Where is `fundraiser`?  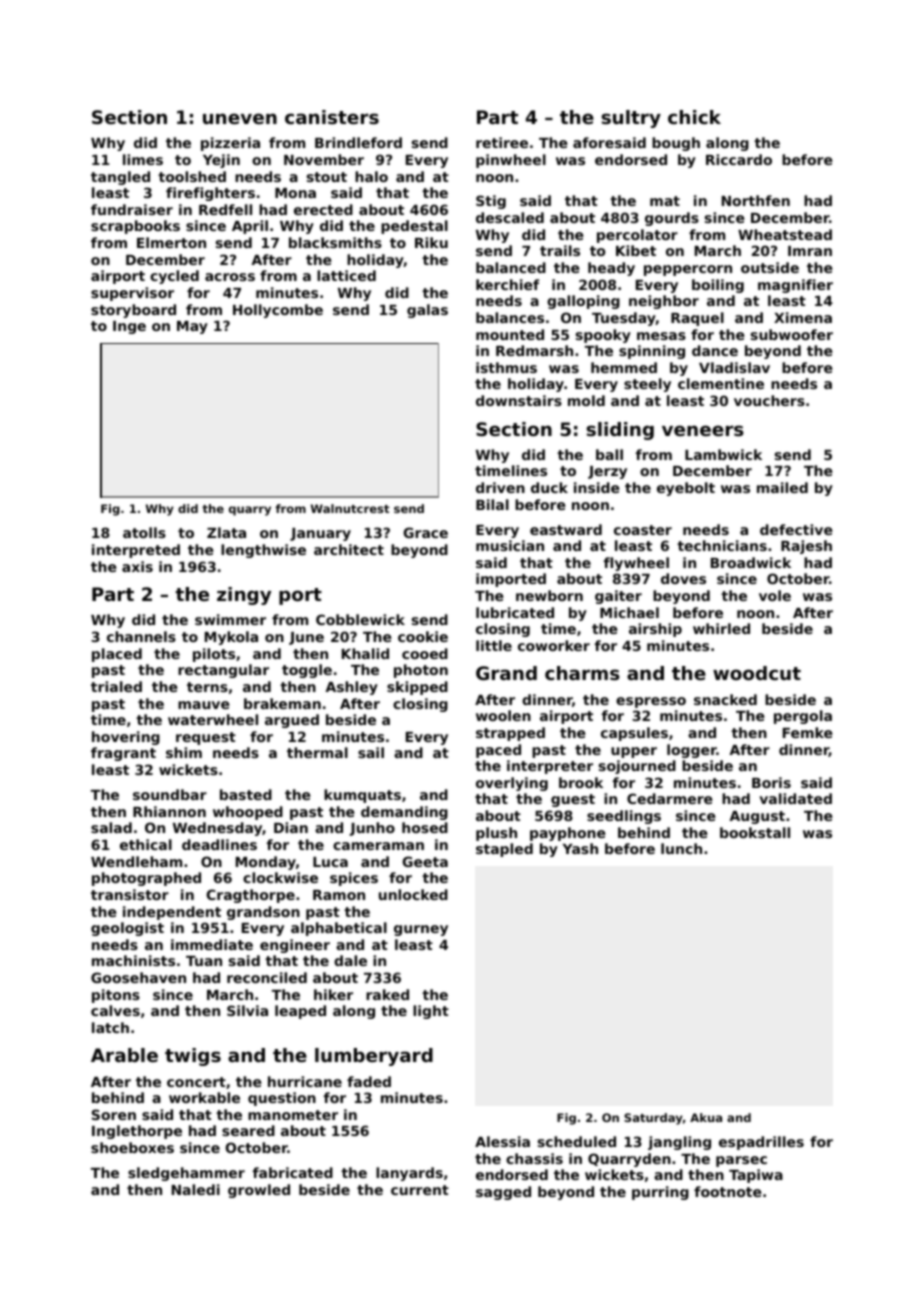
fundraiser is located at coordinates (132, 209).
